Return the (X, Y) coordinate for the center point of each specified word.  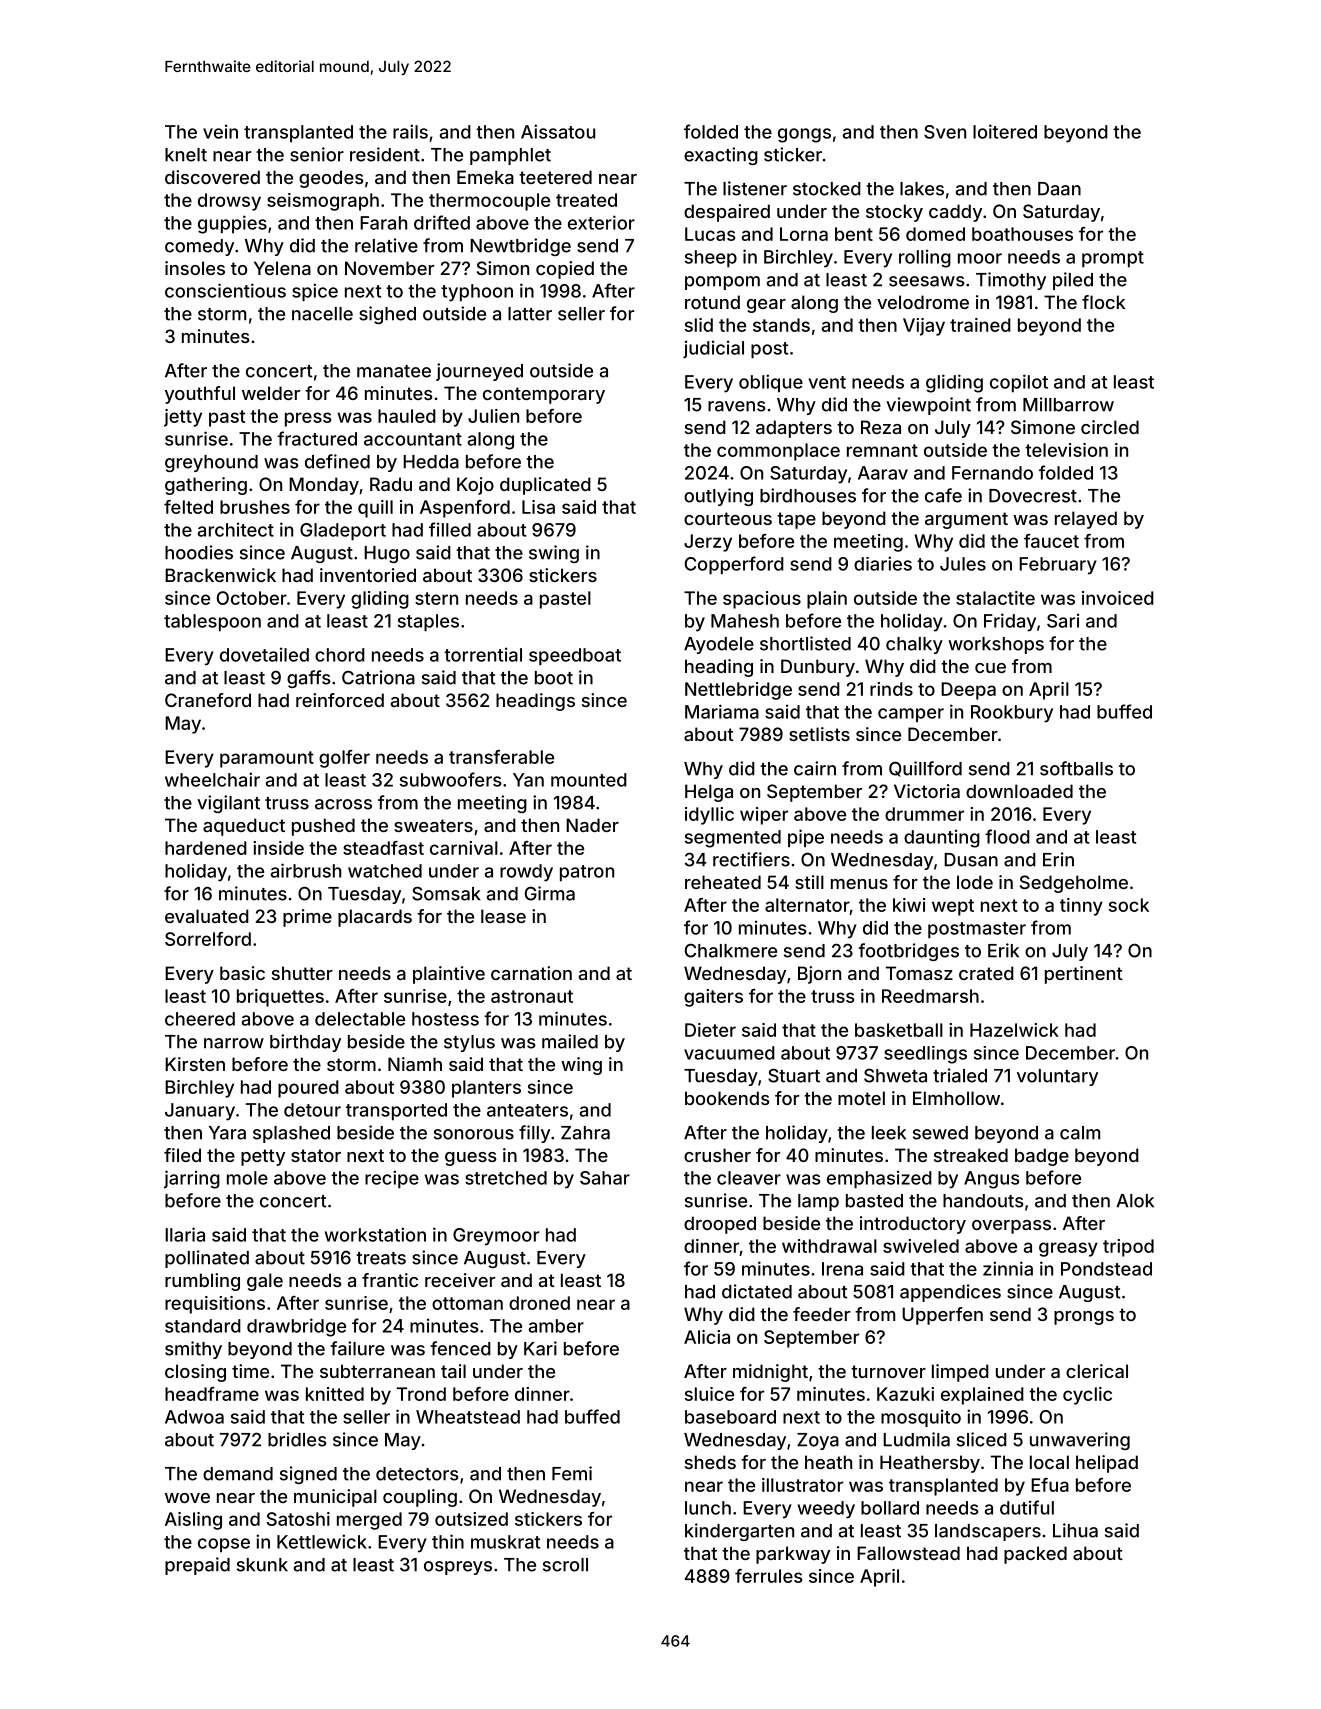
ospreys (458, 1568)
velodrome (923, 302)
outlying (718, 497)
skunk (262, 1565)
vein (220, 131)
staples (428, 623)
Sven (945, 132)
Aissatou (558, 131)
